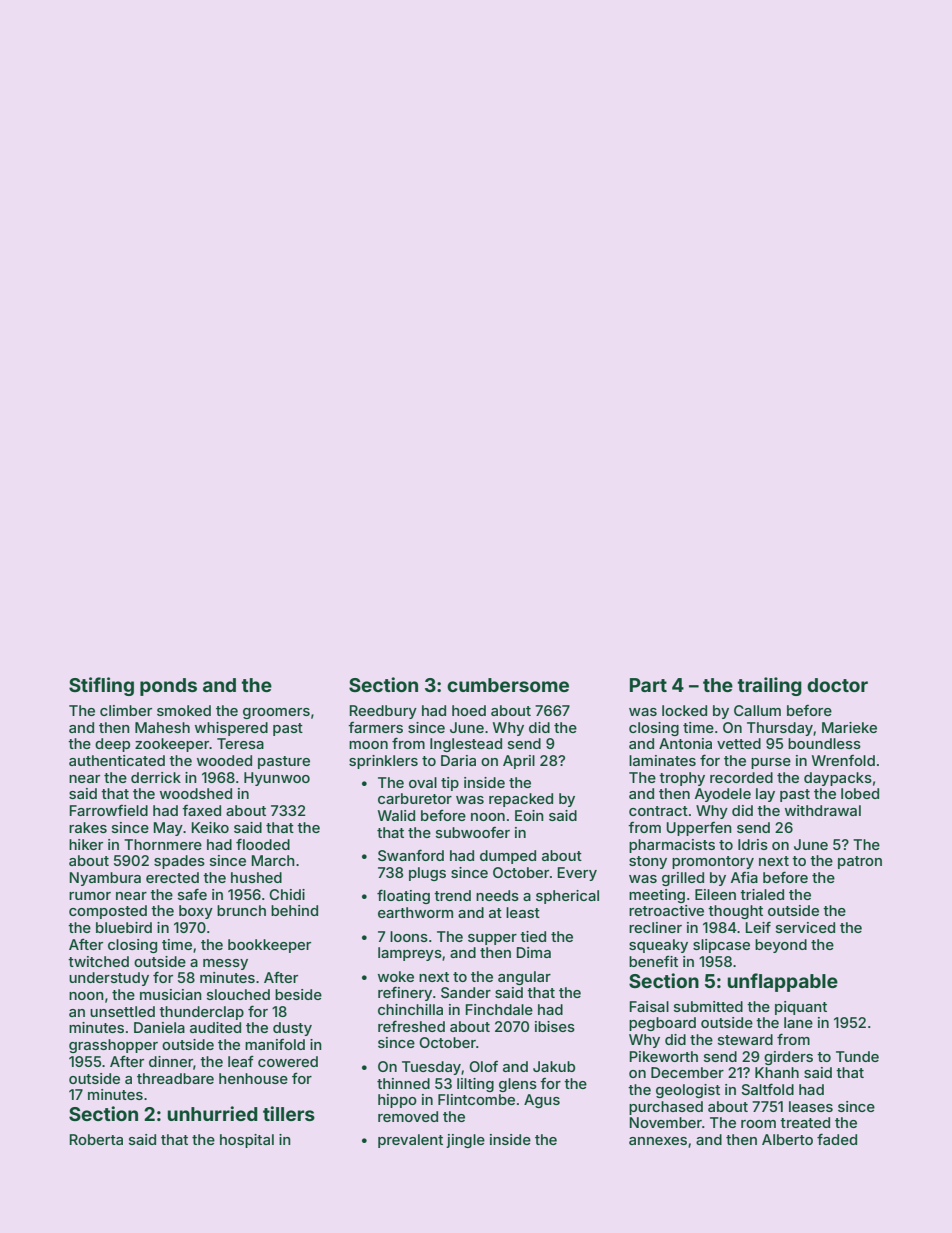 This page has height=1233, width=952. Describe the element at coordinates (168, 687) in the page. I see `ponds` at that location.
